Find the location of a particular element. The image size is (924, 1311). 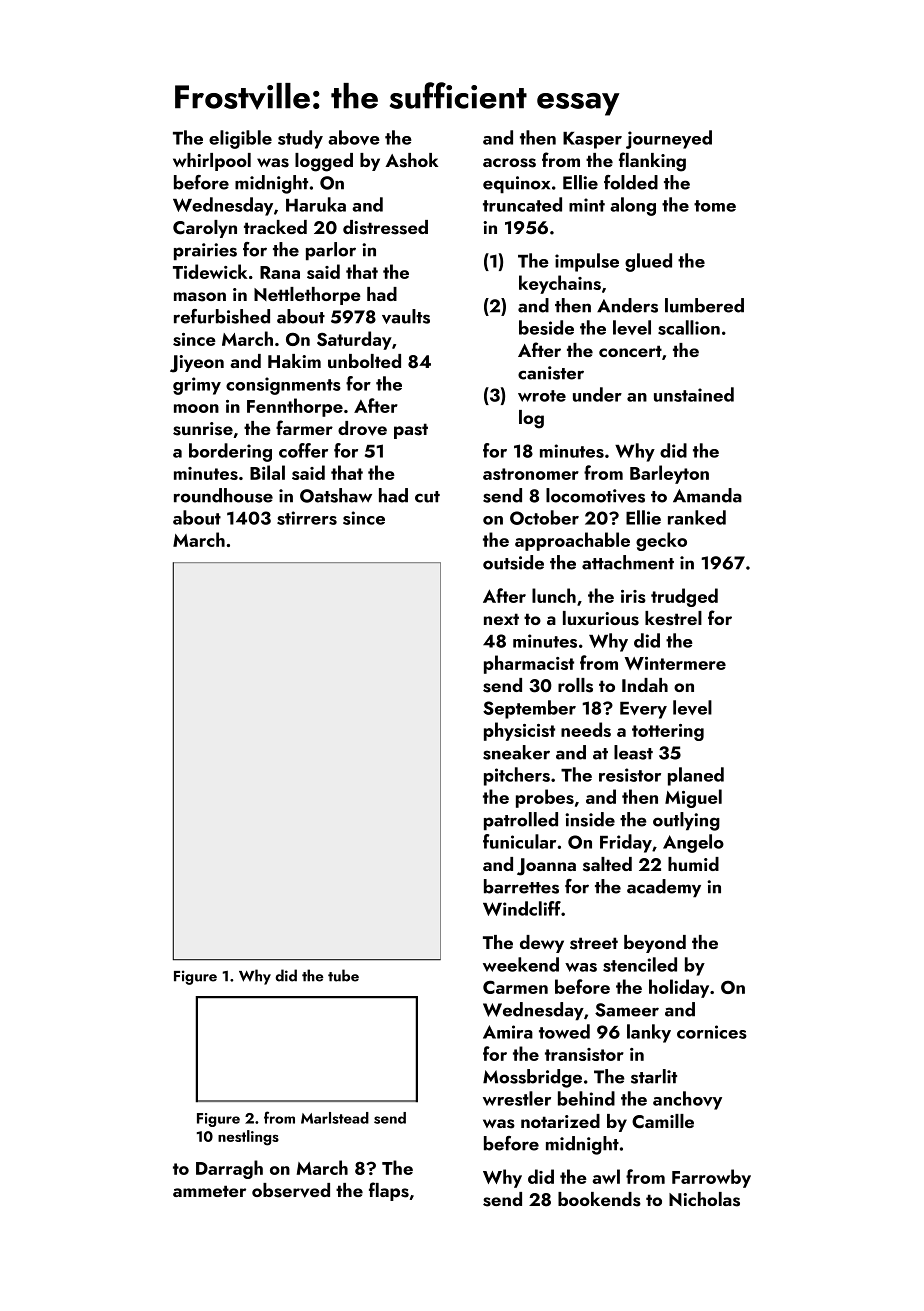

keychains is located at coordinates (560, 284).
